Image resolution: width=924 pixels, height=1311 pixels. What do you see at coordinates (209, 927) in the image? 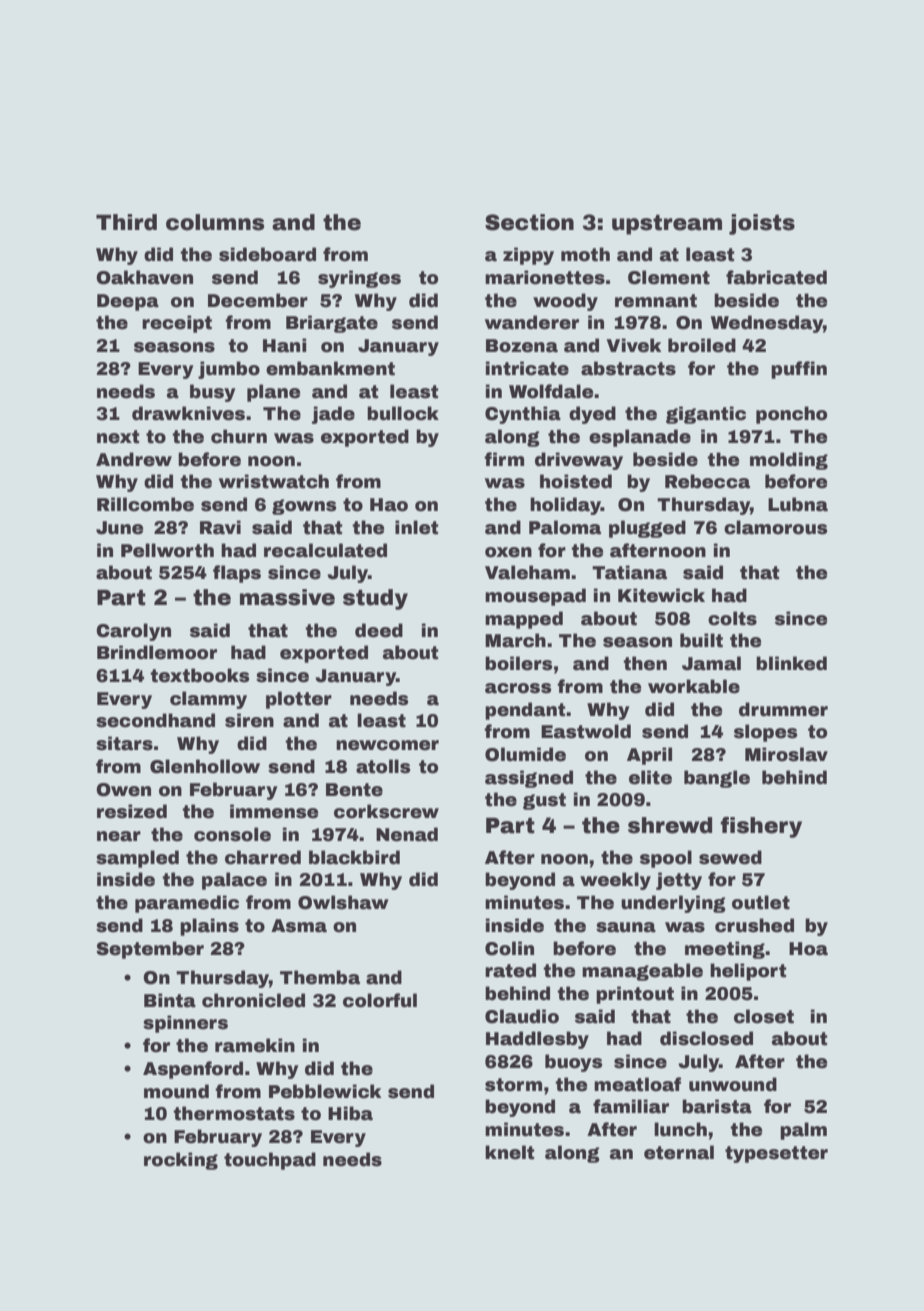
I see `plains` at bounding box center [209, 927].
